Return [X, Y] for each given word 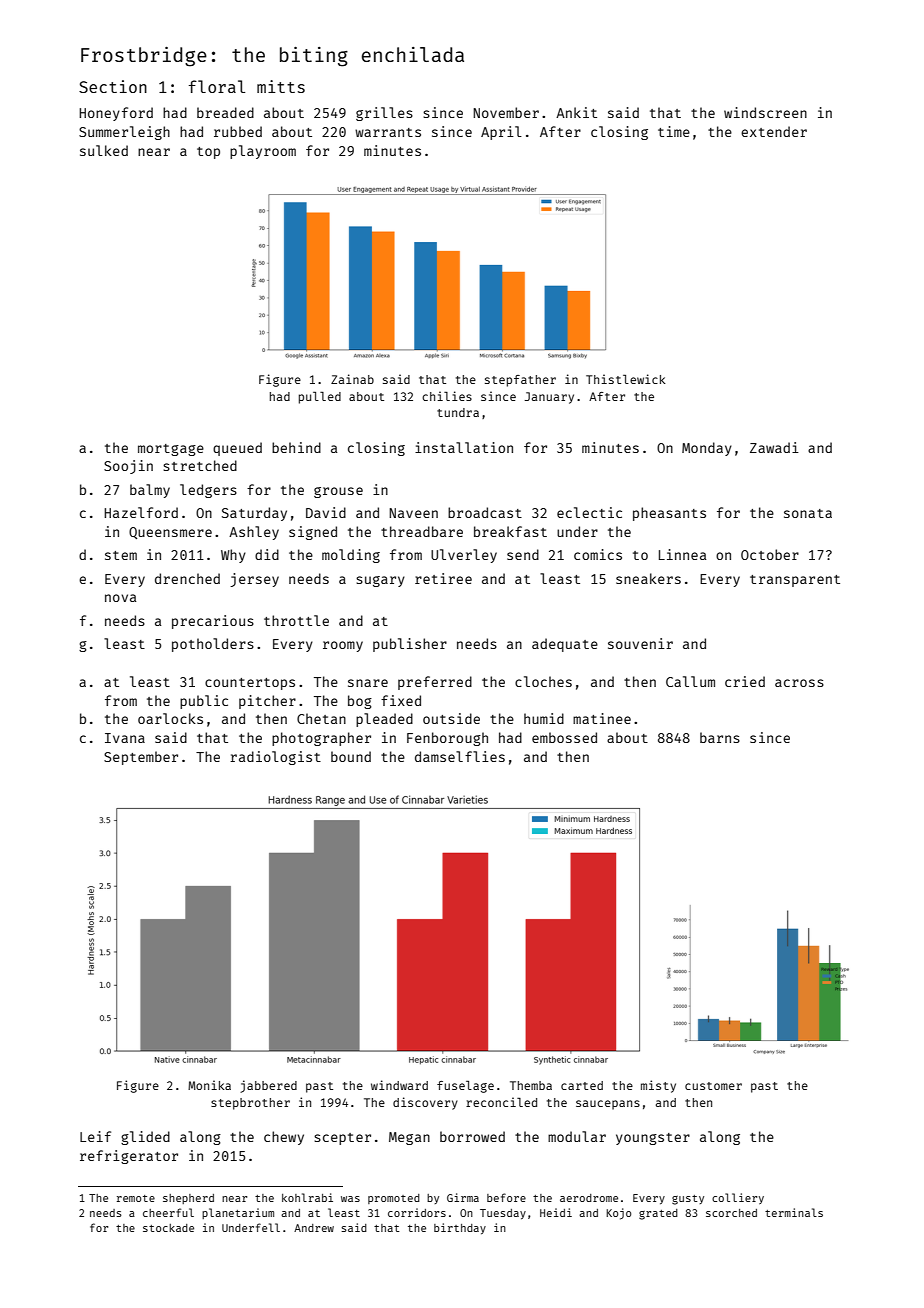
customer [713, 1086]
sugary [380, 581]
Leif [95, 1136]
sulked [104, 150]
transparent [795, 581]
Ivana [125, 738]
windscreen [765, 112]
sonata [808, 513]
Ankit [576, 112]
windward [399, 1085]
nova [120, 598]
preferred [435, 683]
